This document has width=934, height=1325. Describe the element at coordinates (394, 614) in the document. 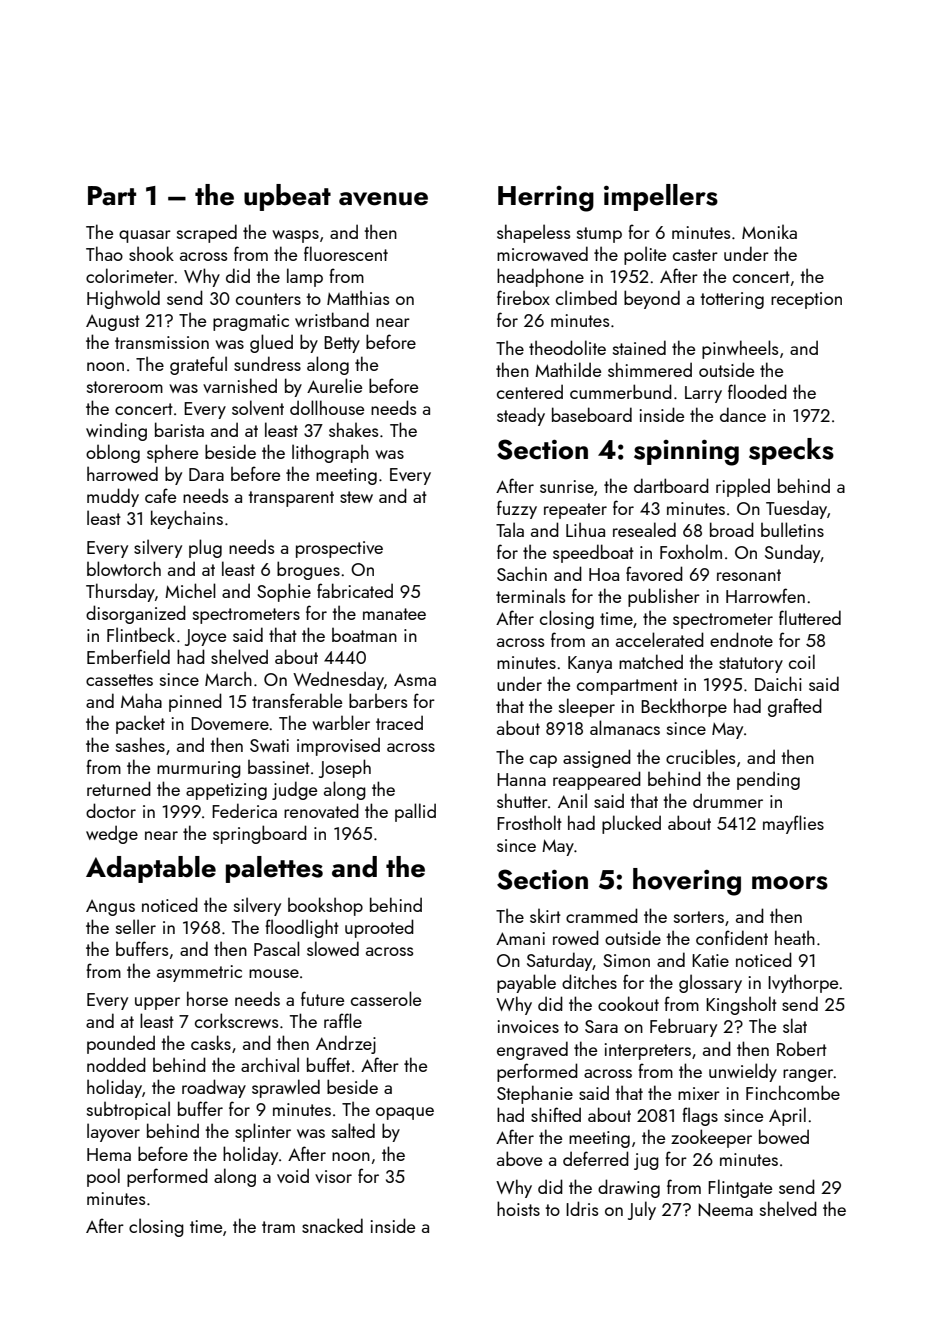

I see `manatee` at that location.
